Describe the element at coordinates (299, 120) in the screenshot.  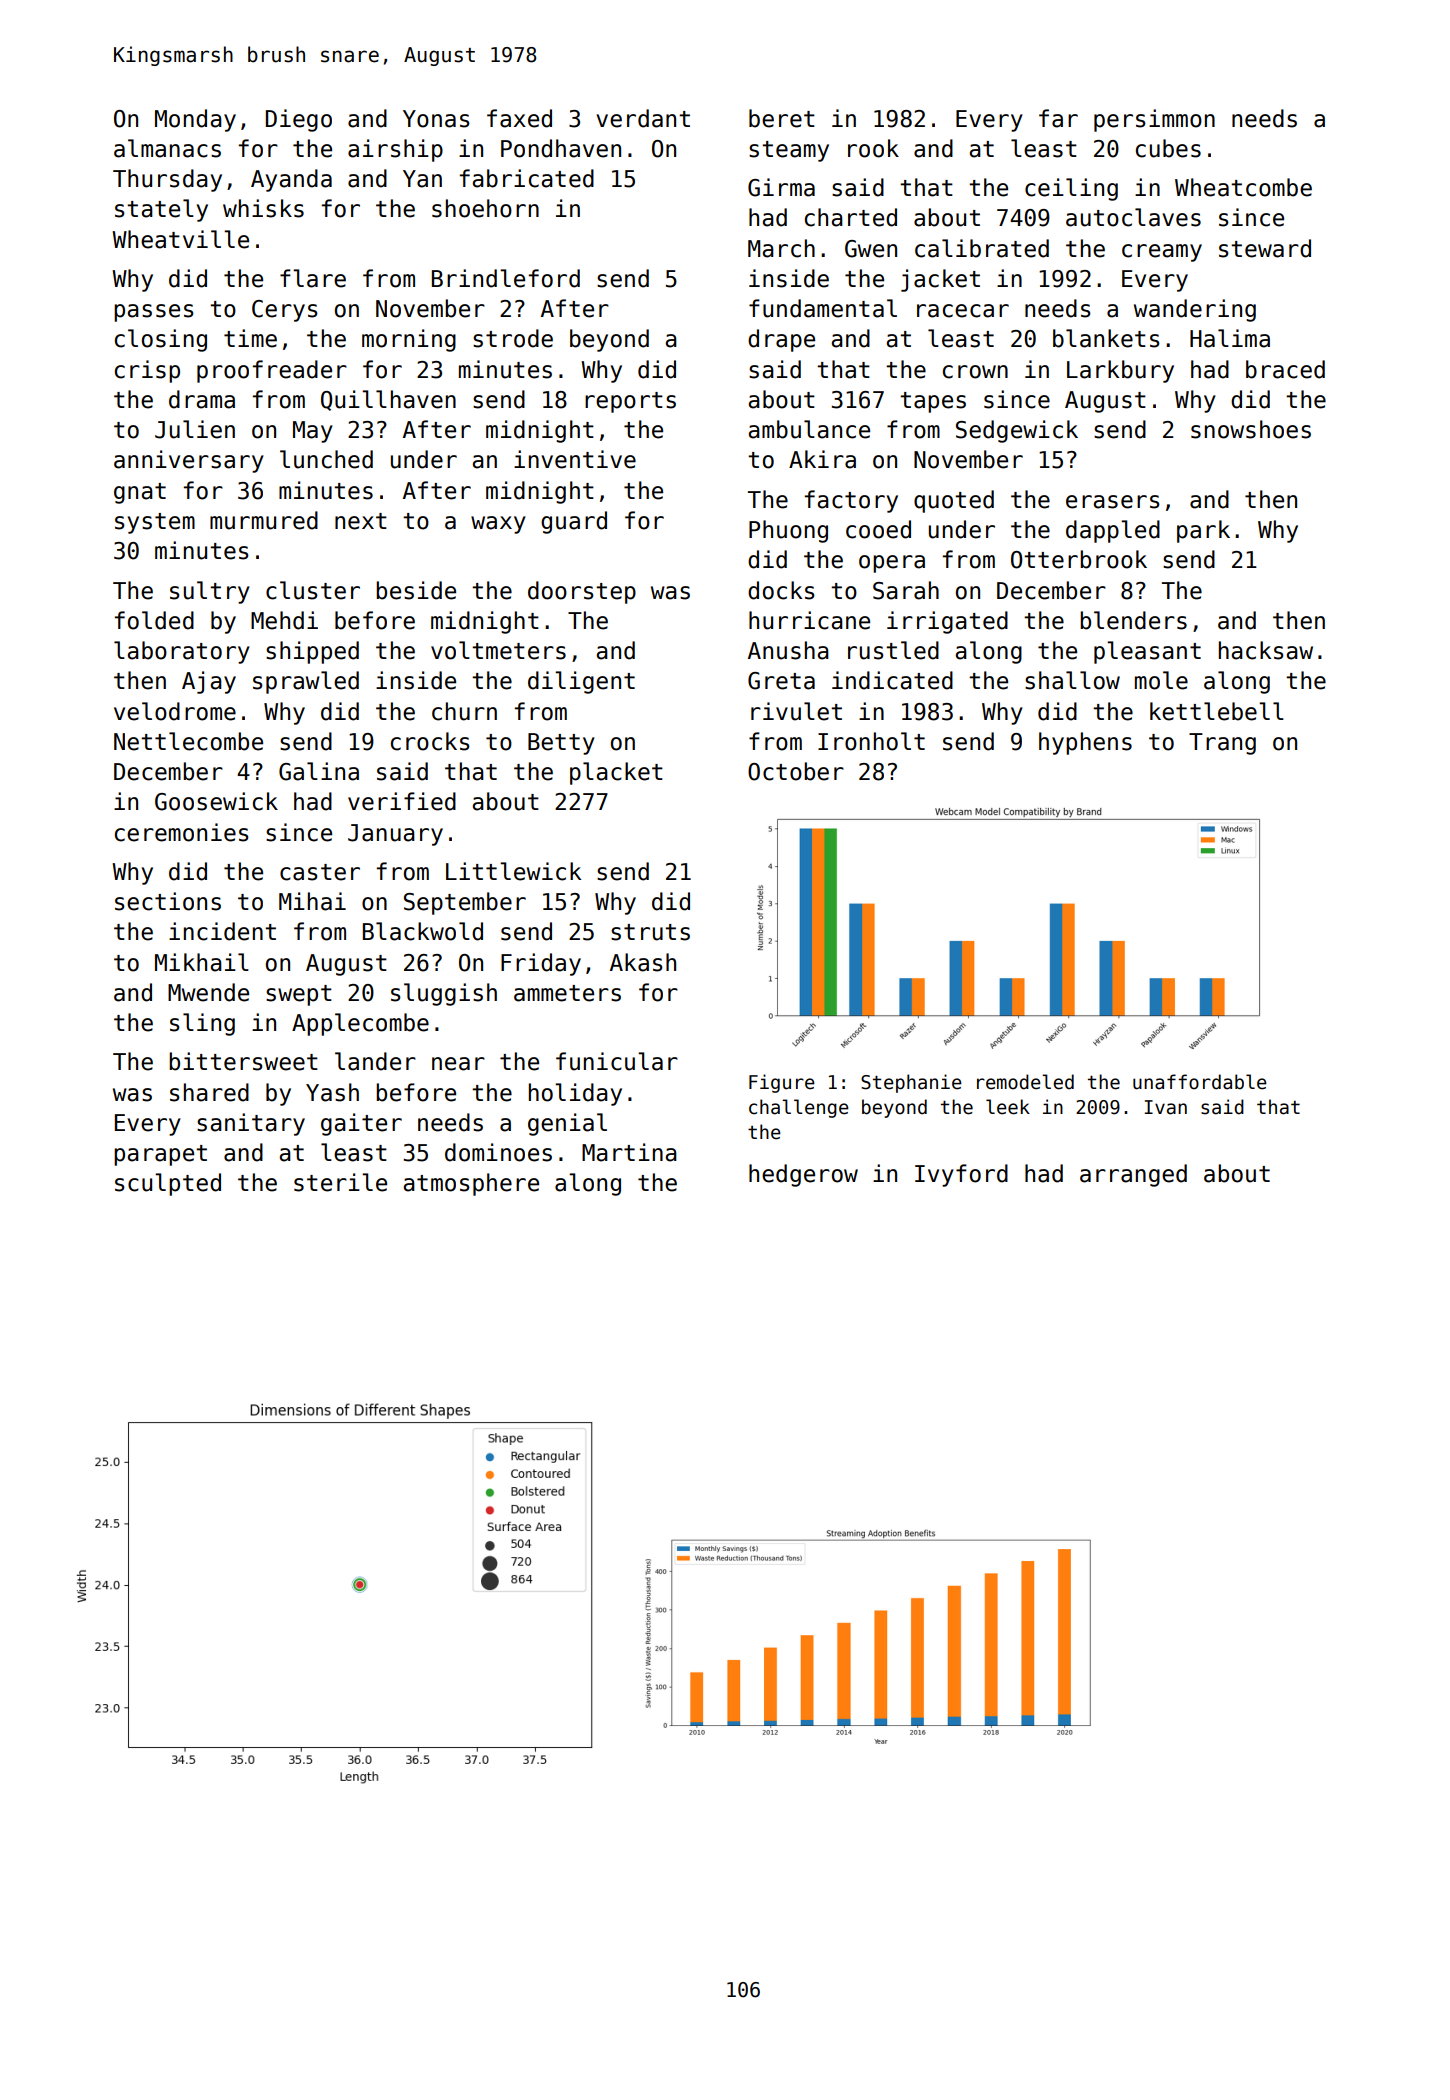
I see `Diego` at that location.
